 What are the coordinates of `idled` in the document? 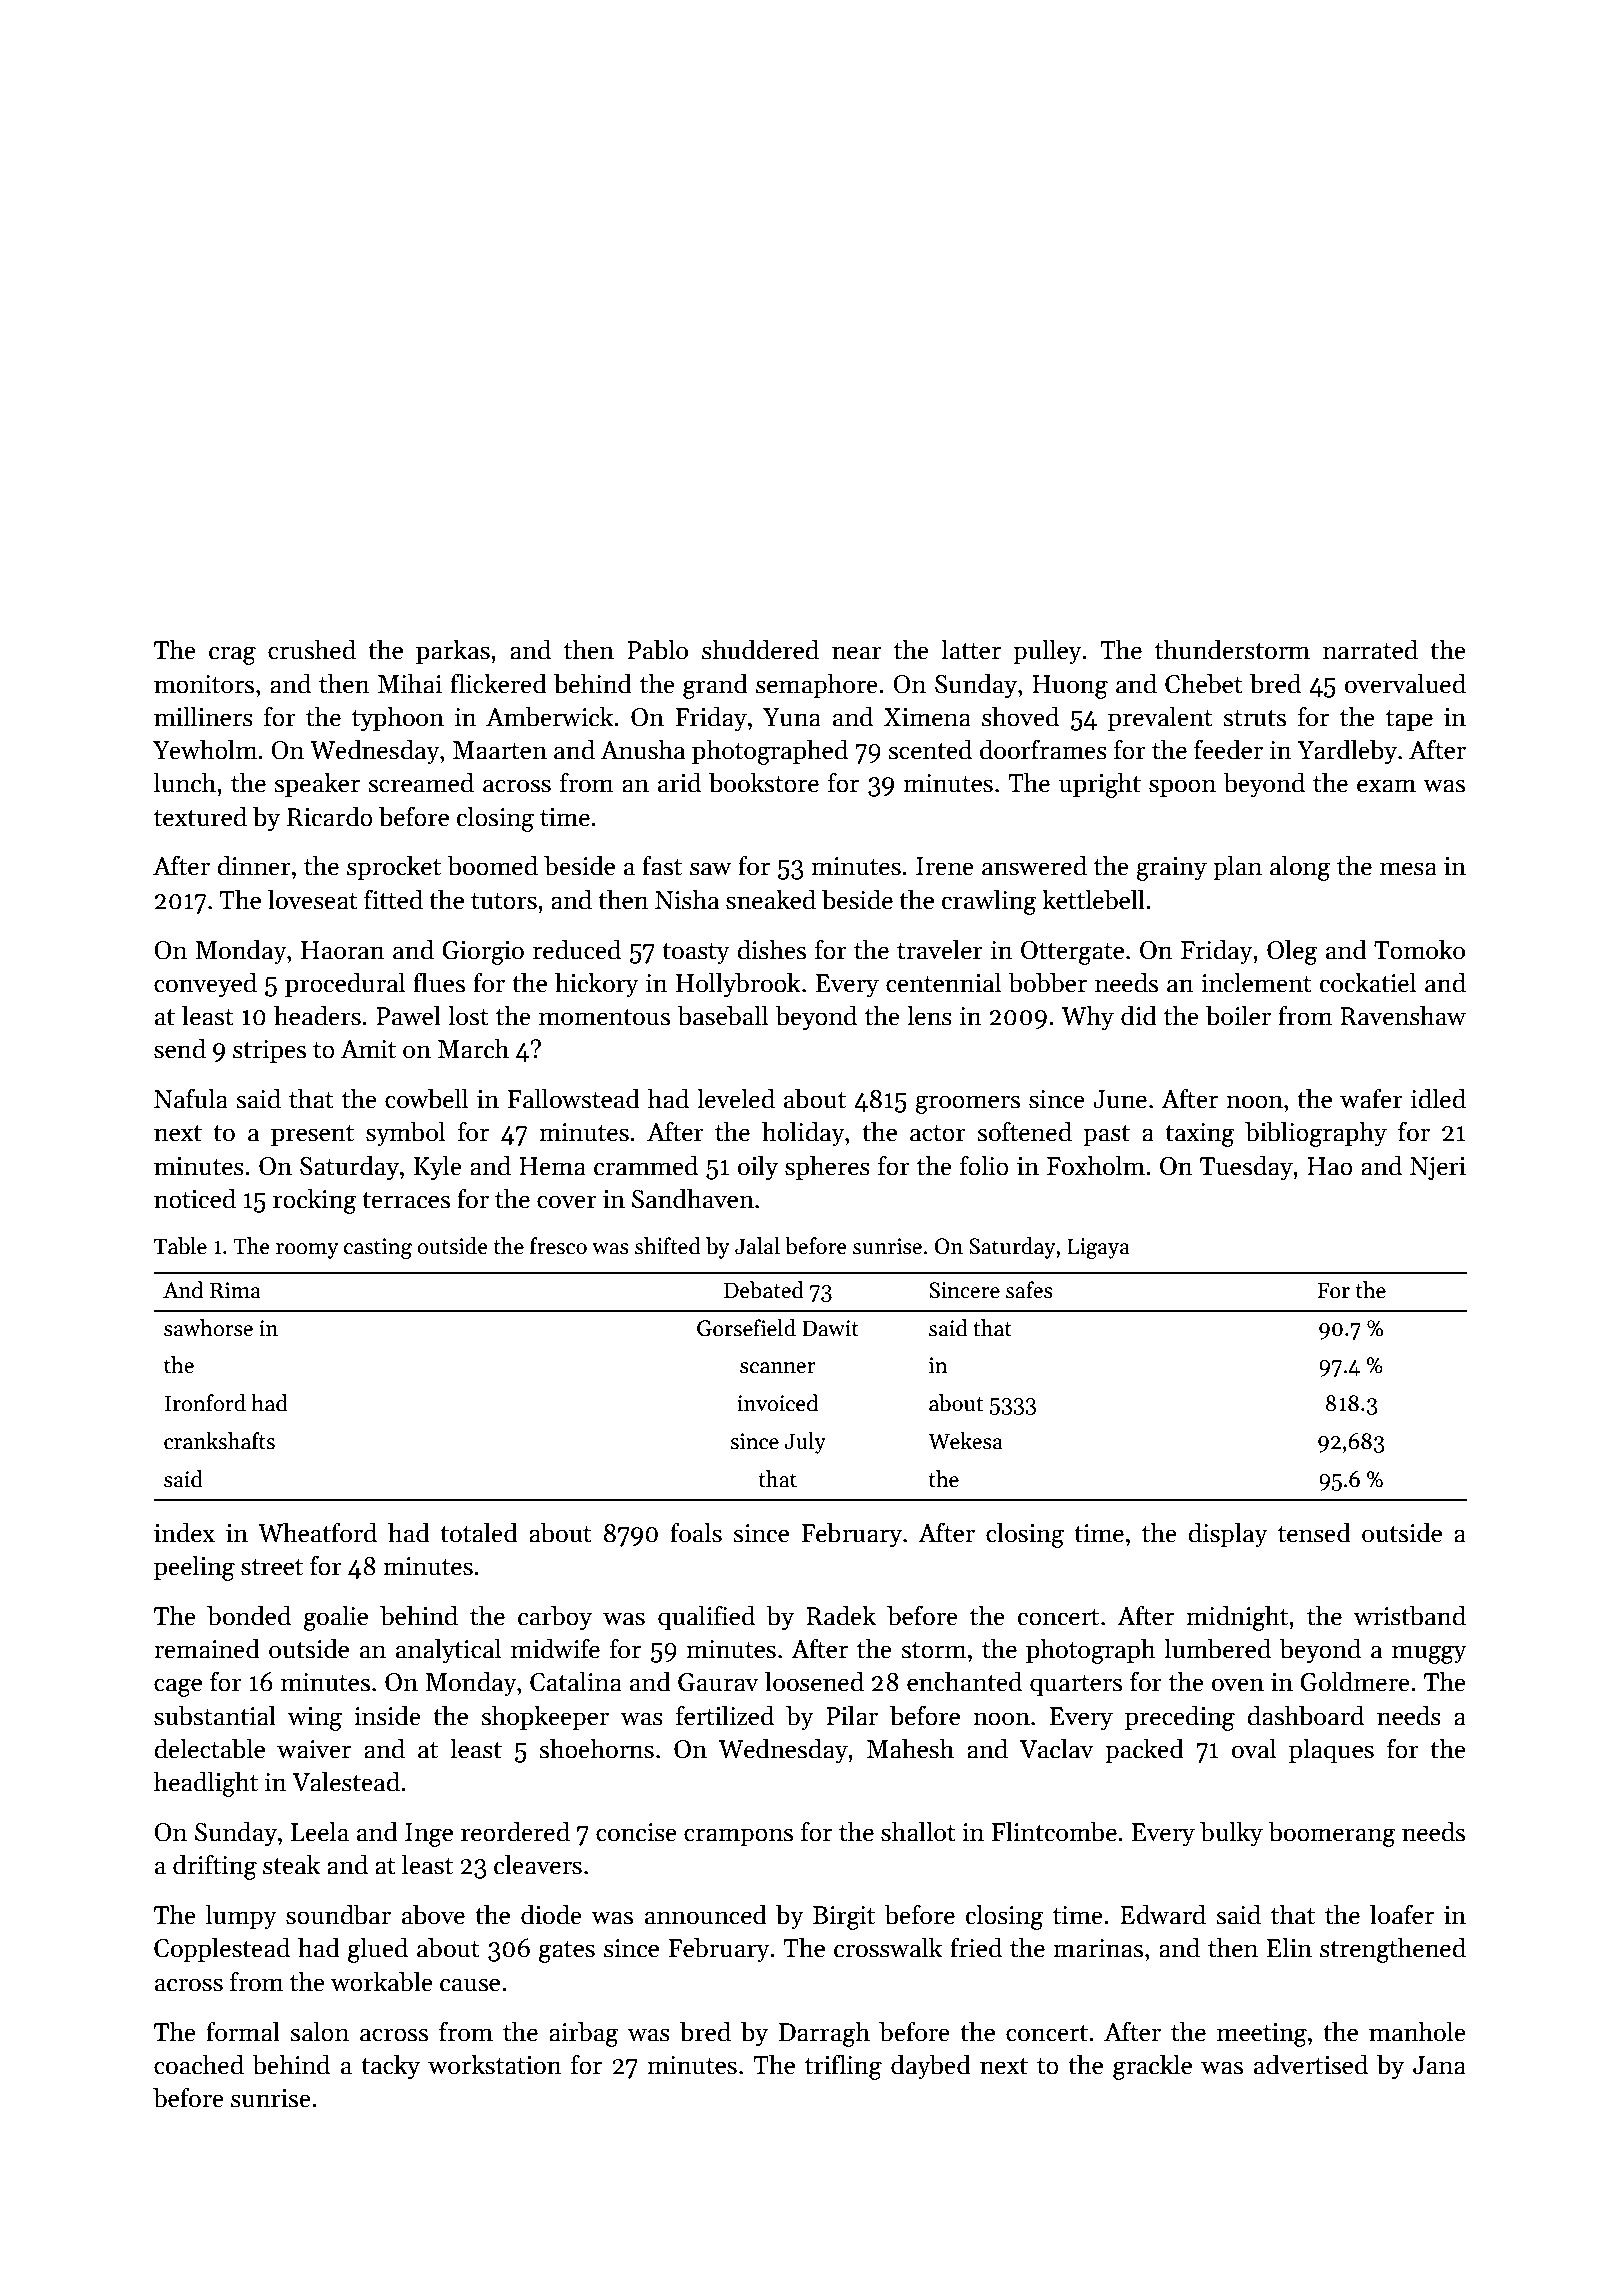 It's located at (1438, 1098).
